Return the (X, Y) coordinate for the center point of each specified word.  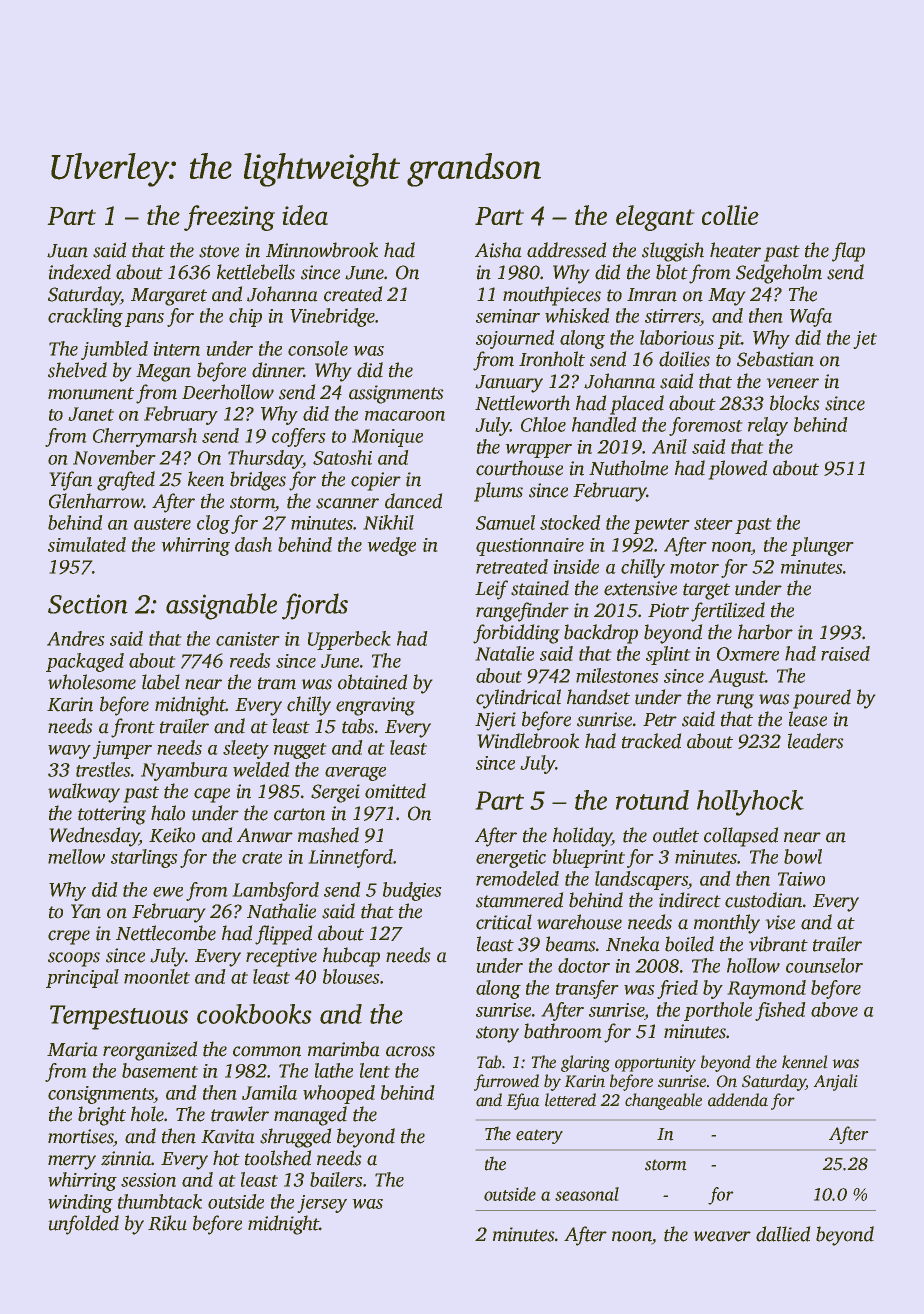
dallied (783, 1234)
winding (80, 1203)
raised (845, 653)
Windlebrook (528, 741)
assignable (221, 606)
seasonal (587, 1194)
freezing (229, 218)
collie (730, 215)
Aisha (498, 250)
